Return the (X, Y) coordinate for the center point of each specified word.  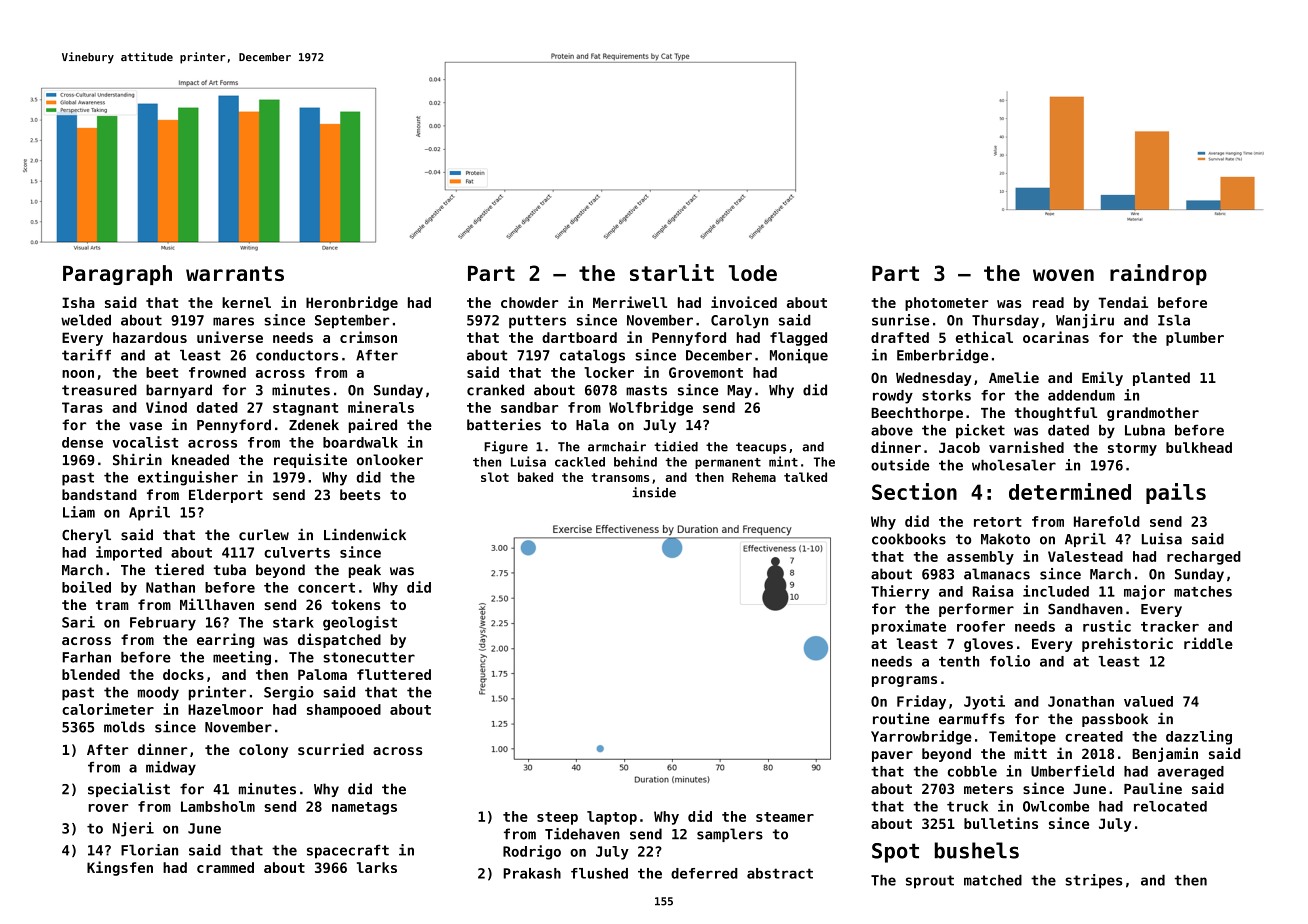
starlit (672, 272)
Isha (78, 302)
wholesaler (1014, 465)
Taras (82, 407)
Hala (592, 425)
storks (946, 395)
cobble (972, 771)
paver (892, 756)
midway (171, 768)
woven (1063, 275)
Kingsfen (120, 868)
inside (654, 492)
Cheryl (86, 536)
